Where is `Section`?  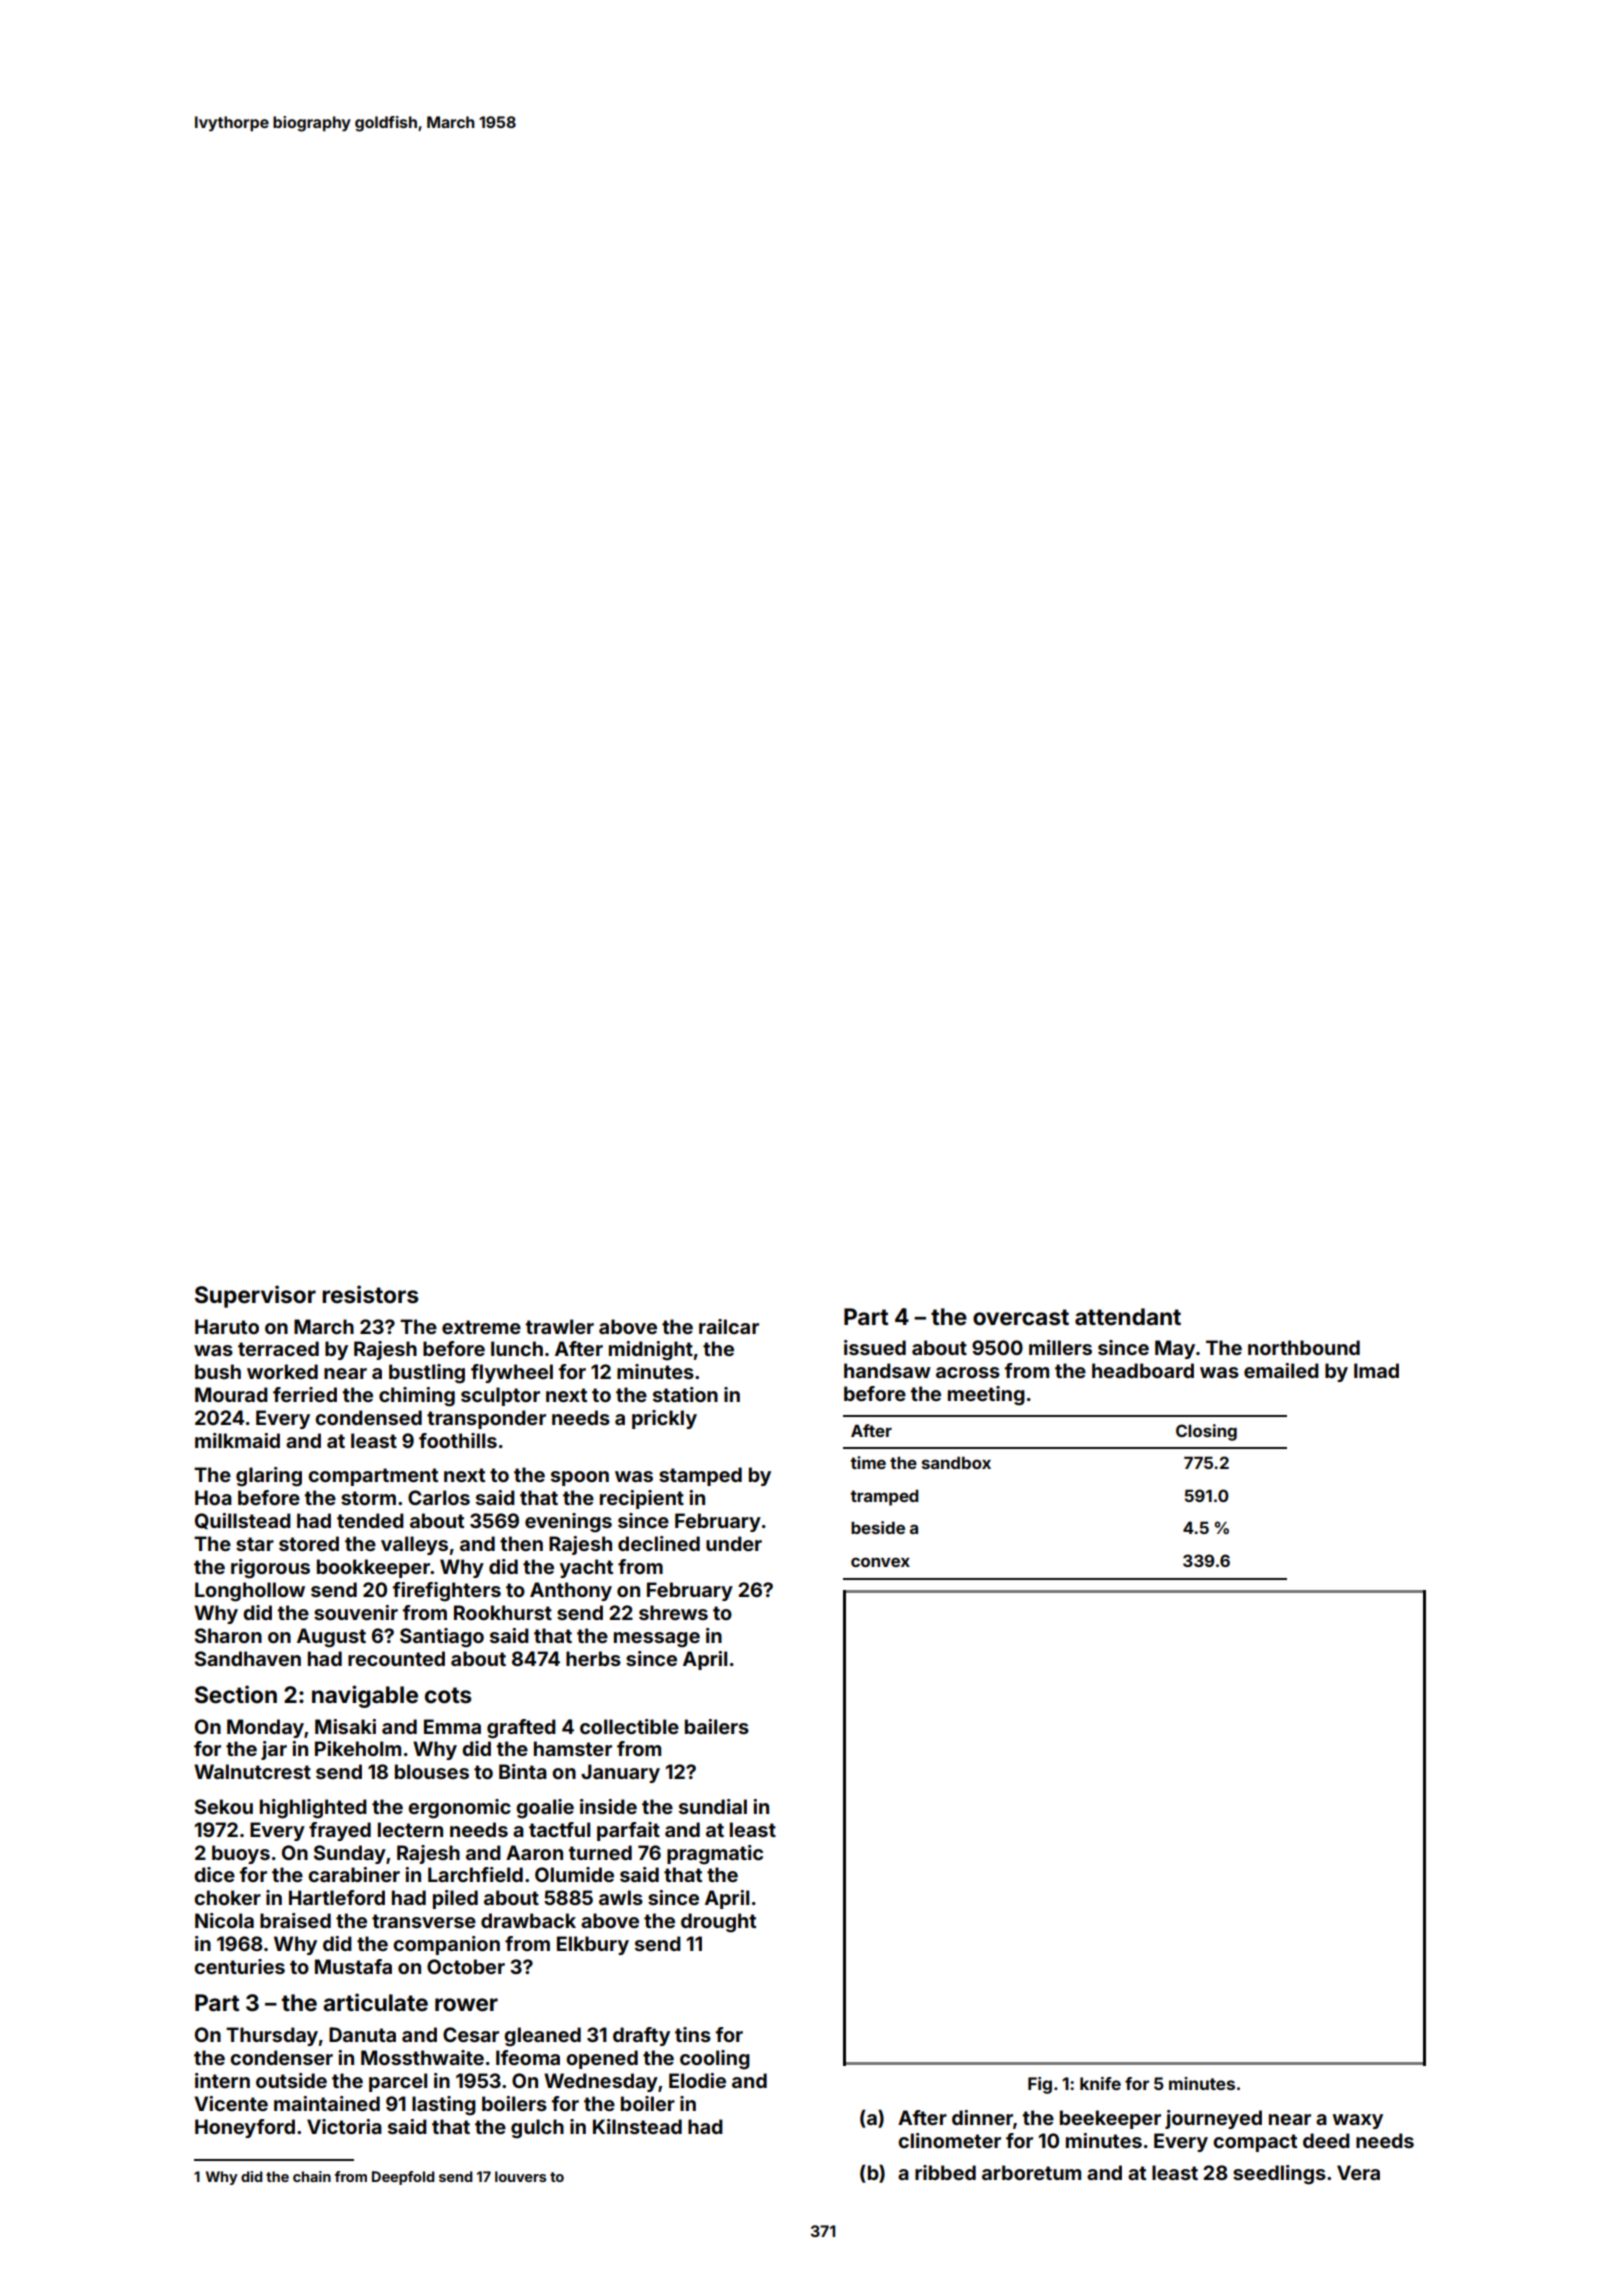
Section is located at coordinates (236, 1694).
